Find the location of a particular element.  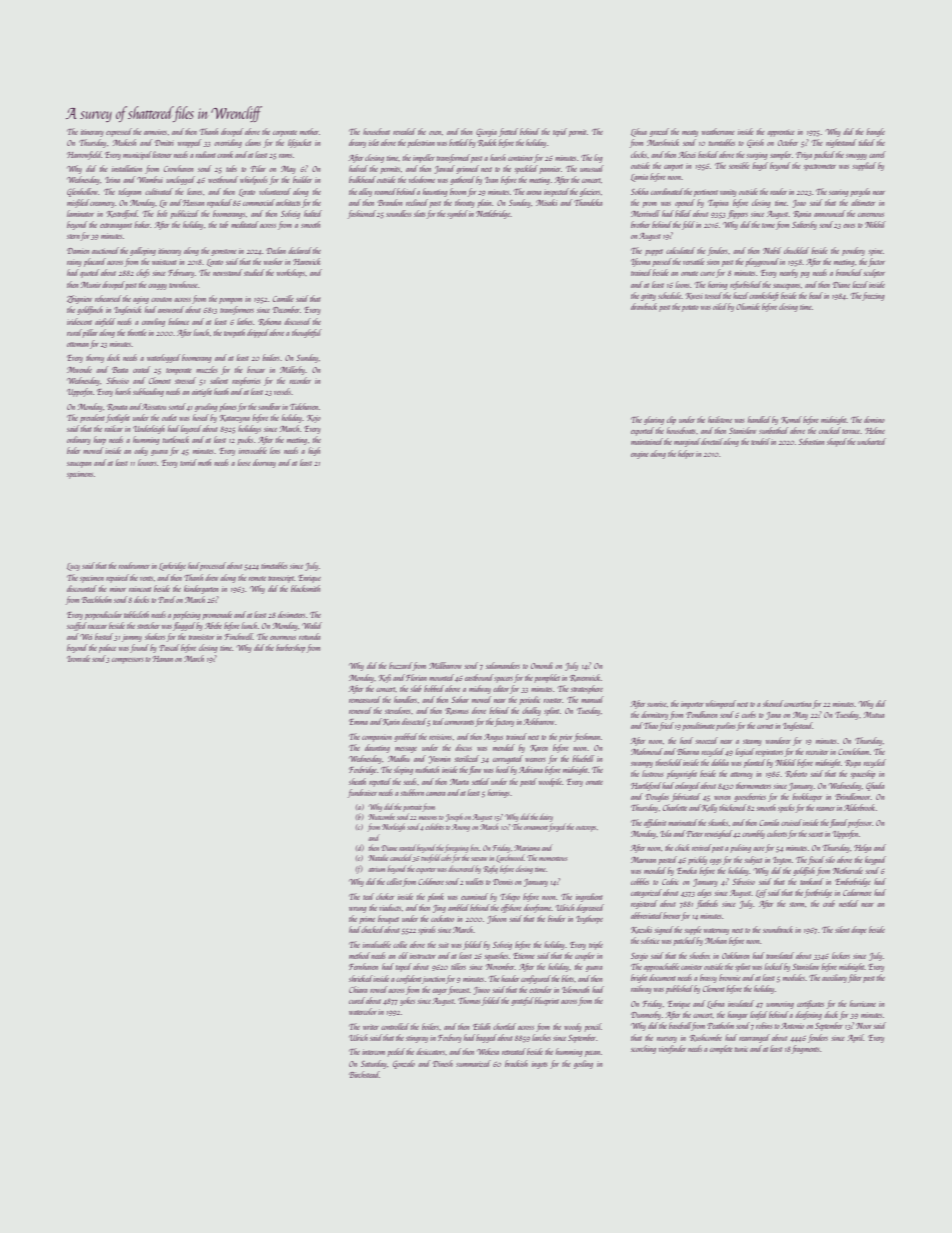

louvers is located at coordinates (147, 462).
